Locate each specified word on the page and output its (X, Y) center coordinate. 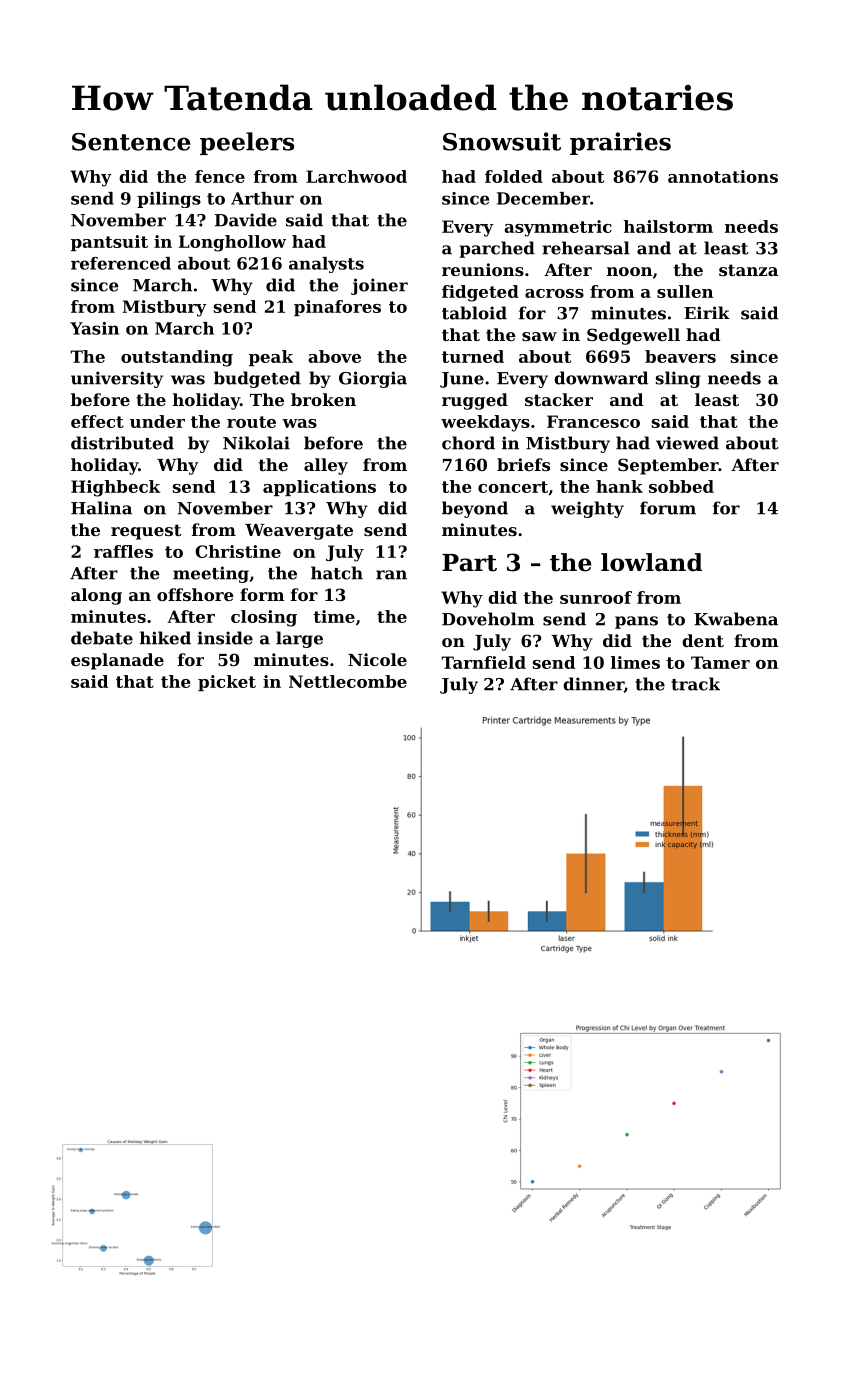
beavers (680, 356)
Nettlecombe (348, 681)
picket (227, 683)
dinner (593, 684)
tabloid (474, 313)
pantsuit (109, 243)
